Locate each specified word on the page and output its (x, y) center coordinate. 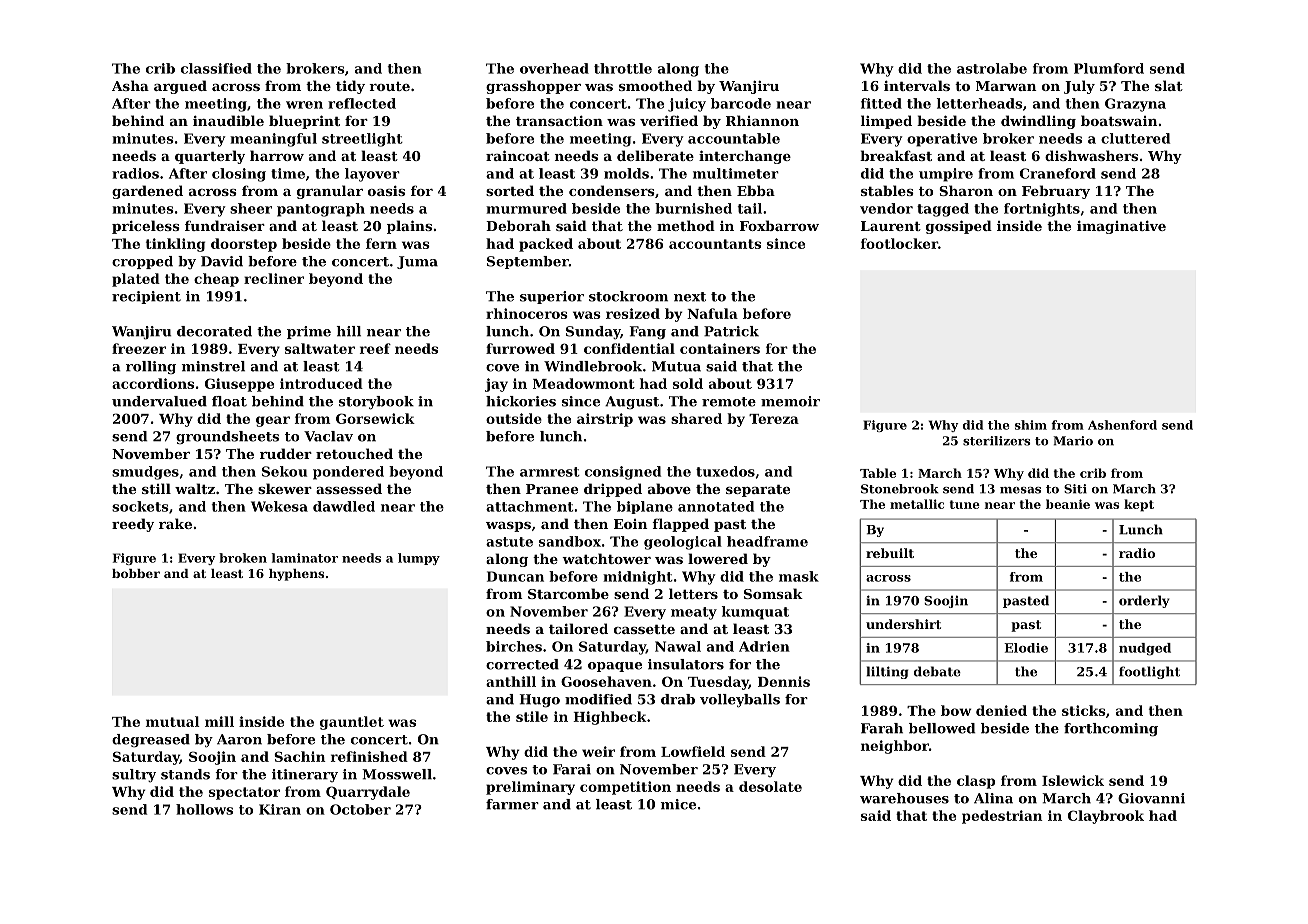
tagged (943, 210)
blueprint (304, 122)
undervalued (159, 401)
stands (185, 774)
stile (532, 716)
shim (1031, 425)
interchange (745, 157)
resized (633, 313)
